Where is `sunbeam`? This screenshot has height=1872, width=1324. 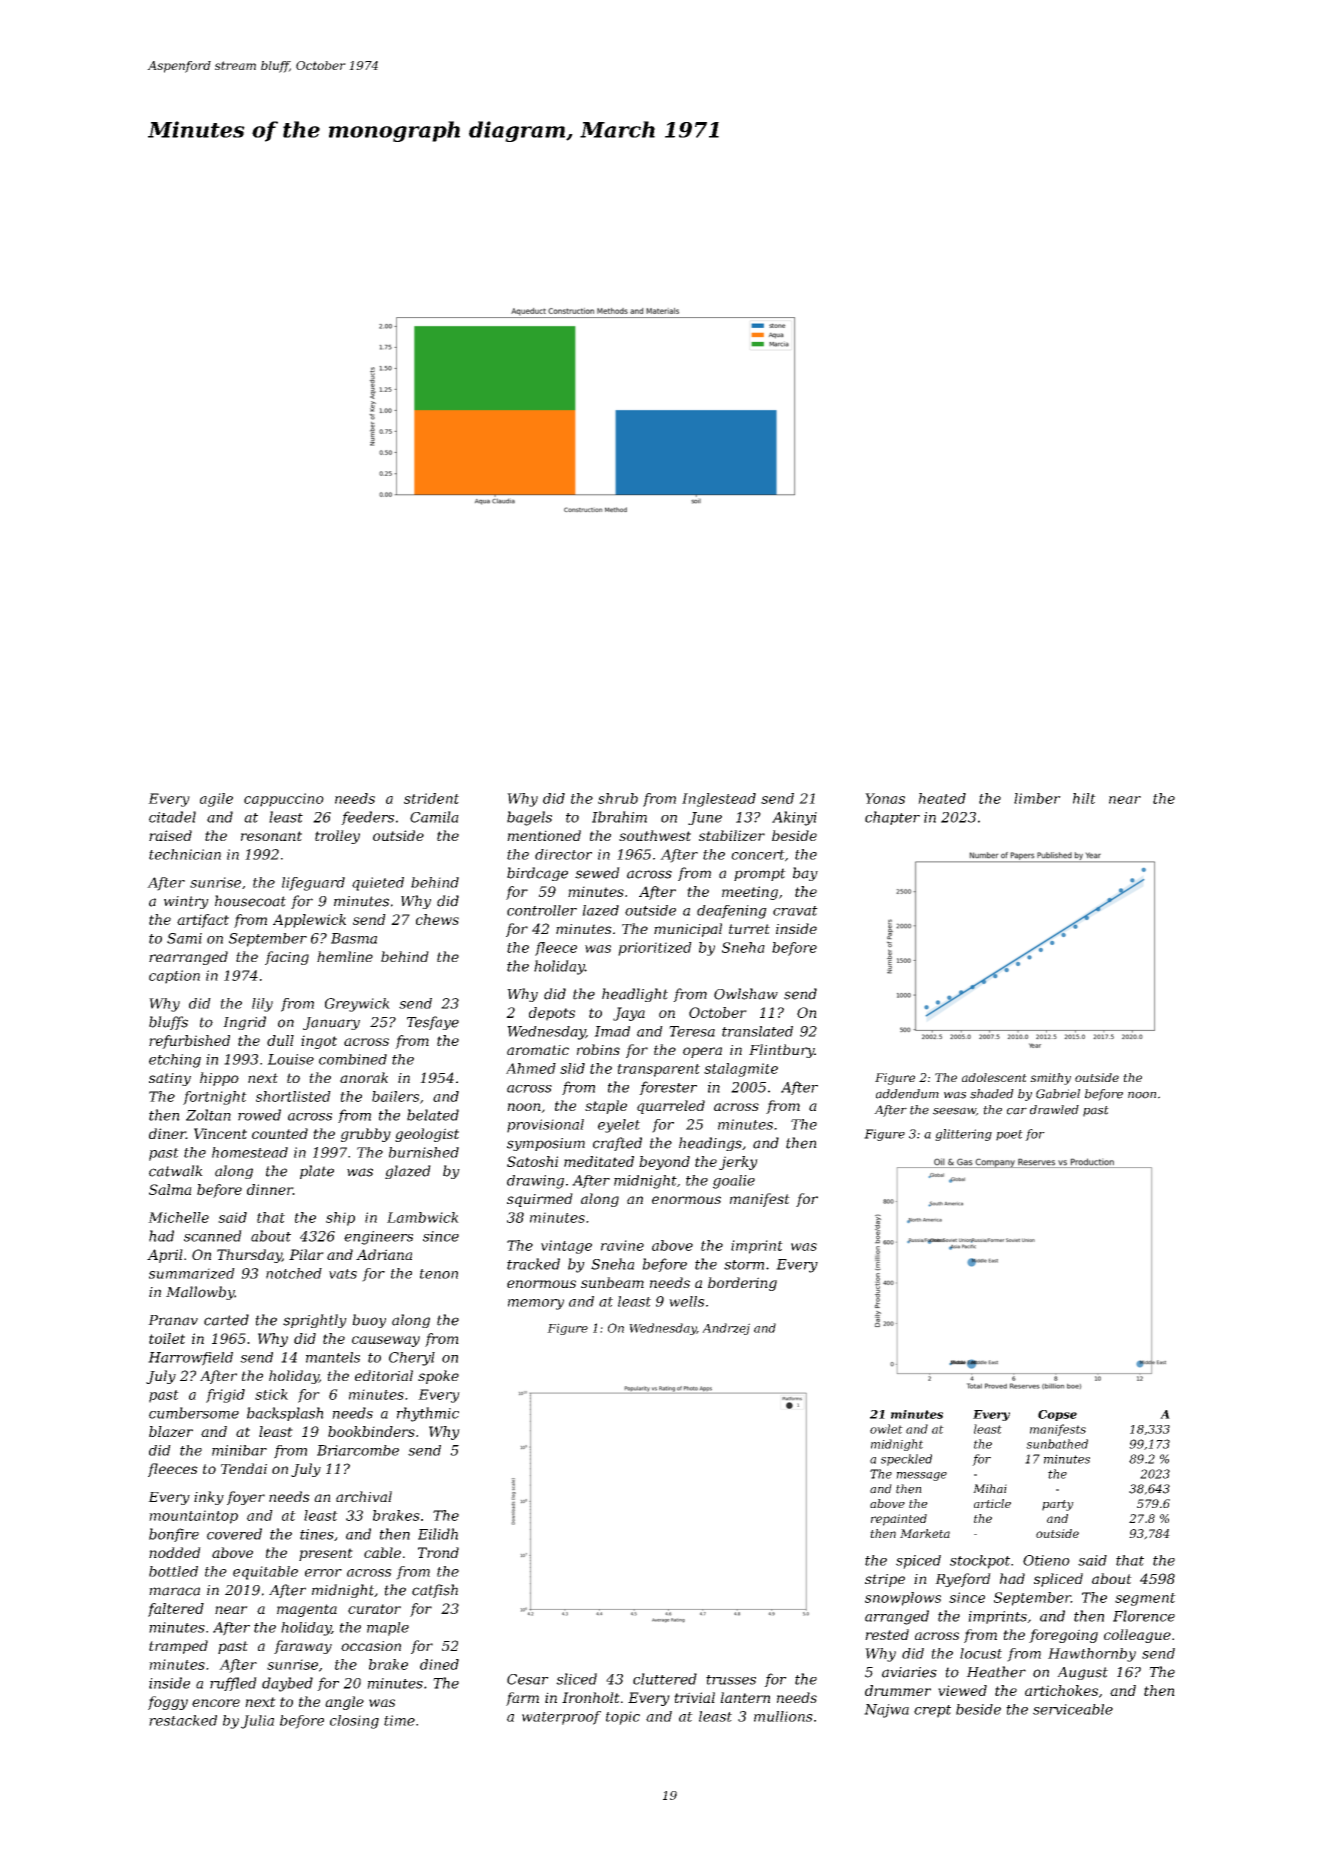
sunbeam is located at coordinates (612, 1282).
